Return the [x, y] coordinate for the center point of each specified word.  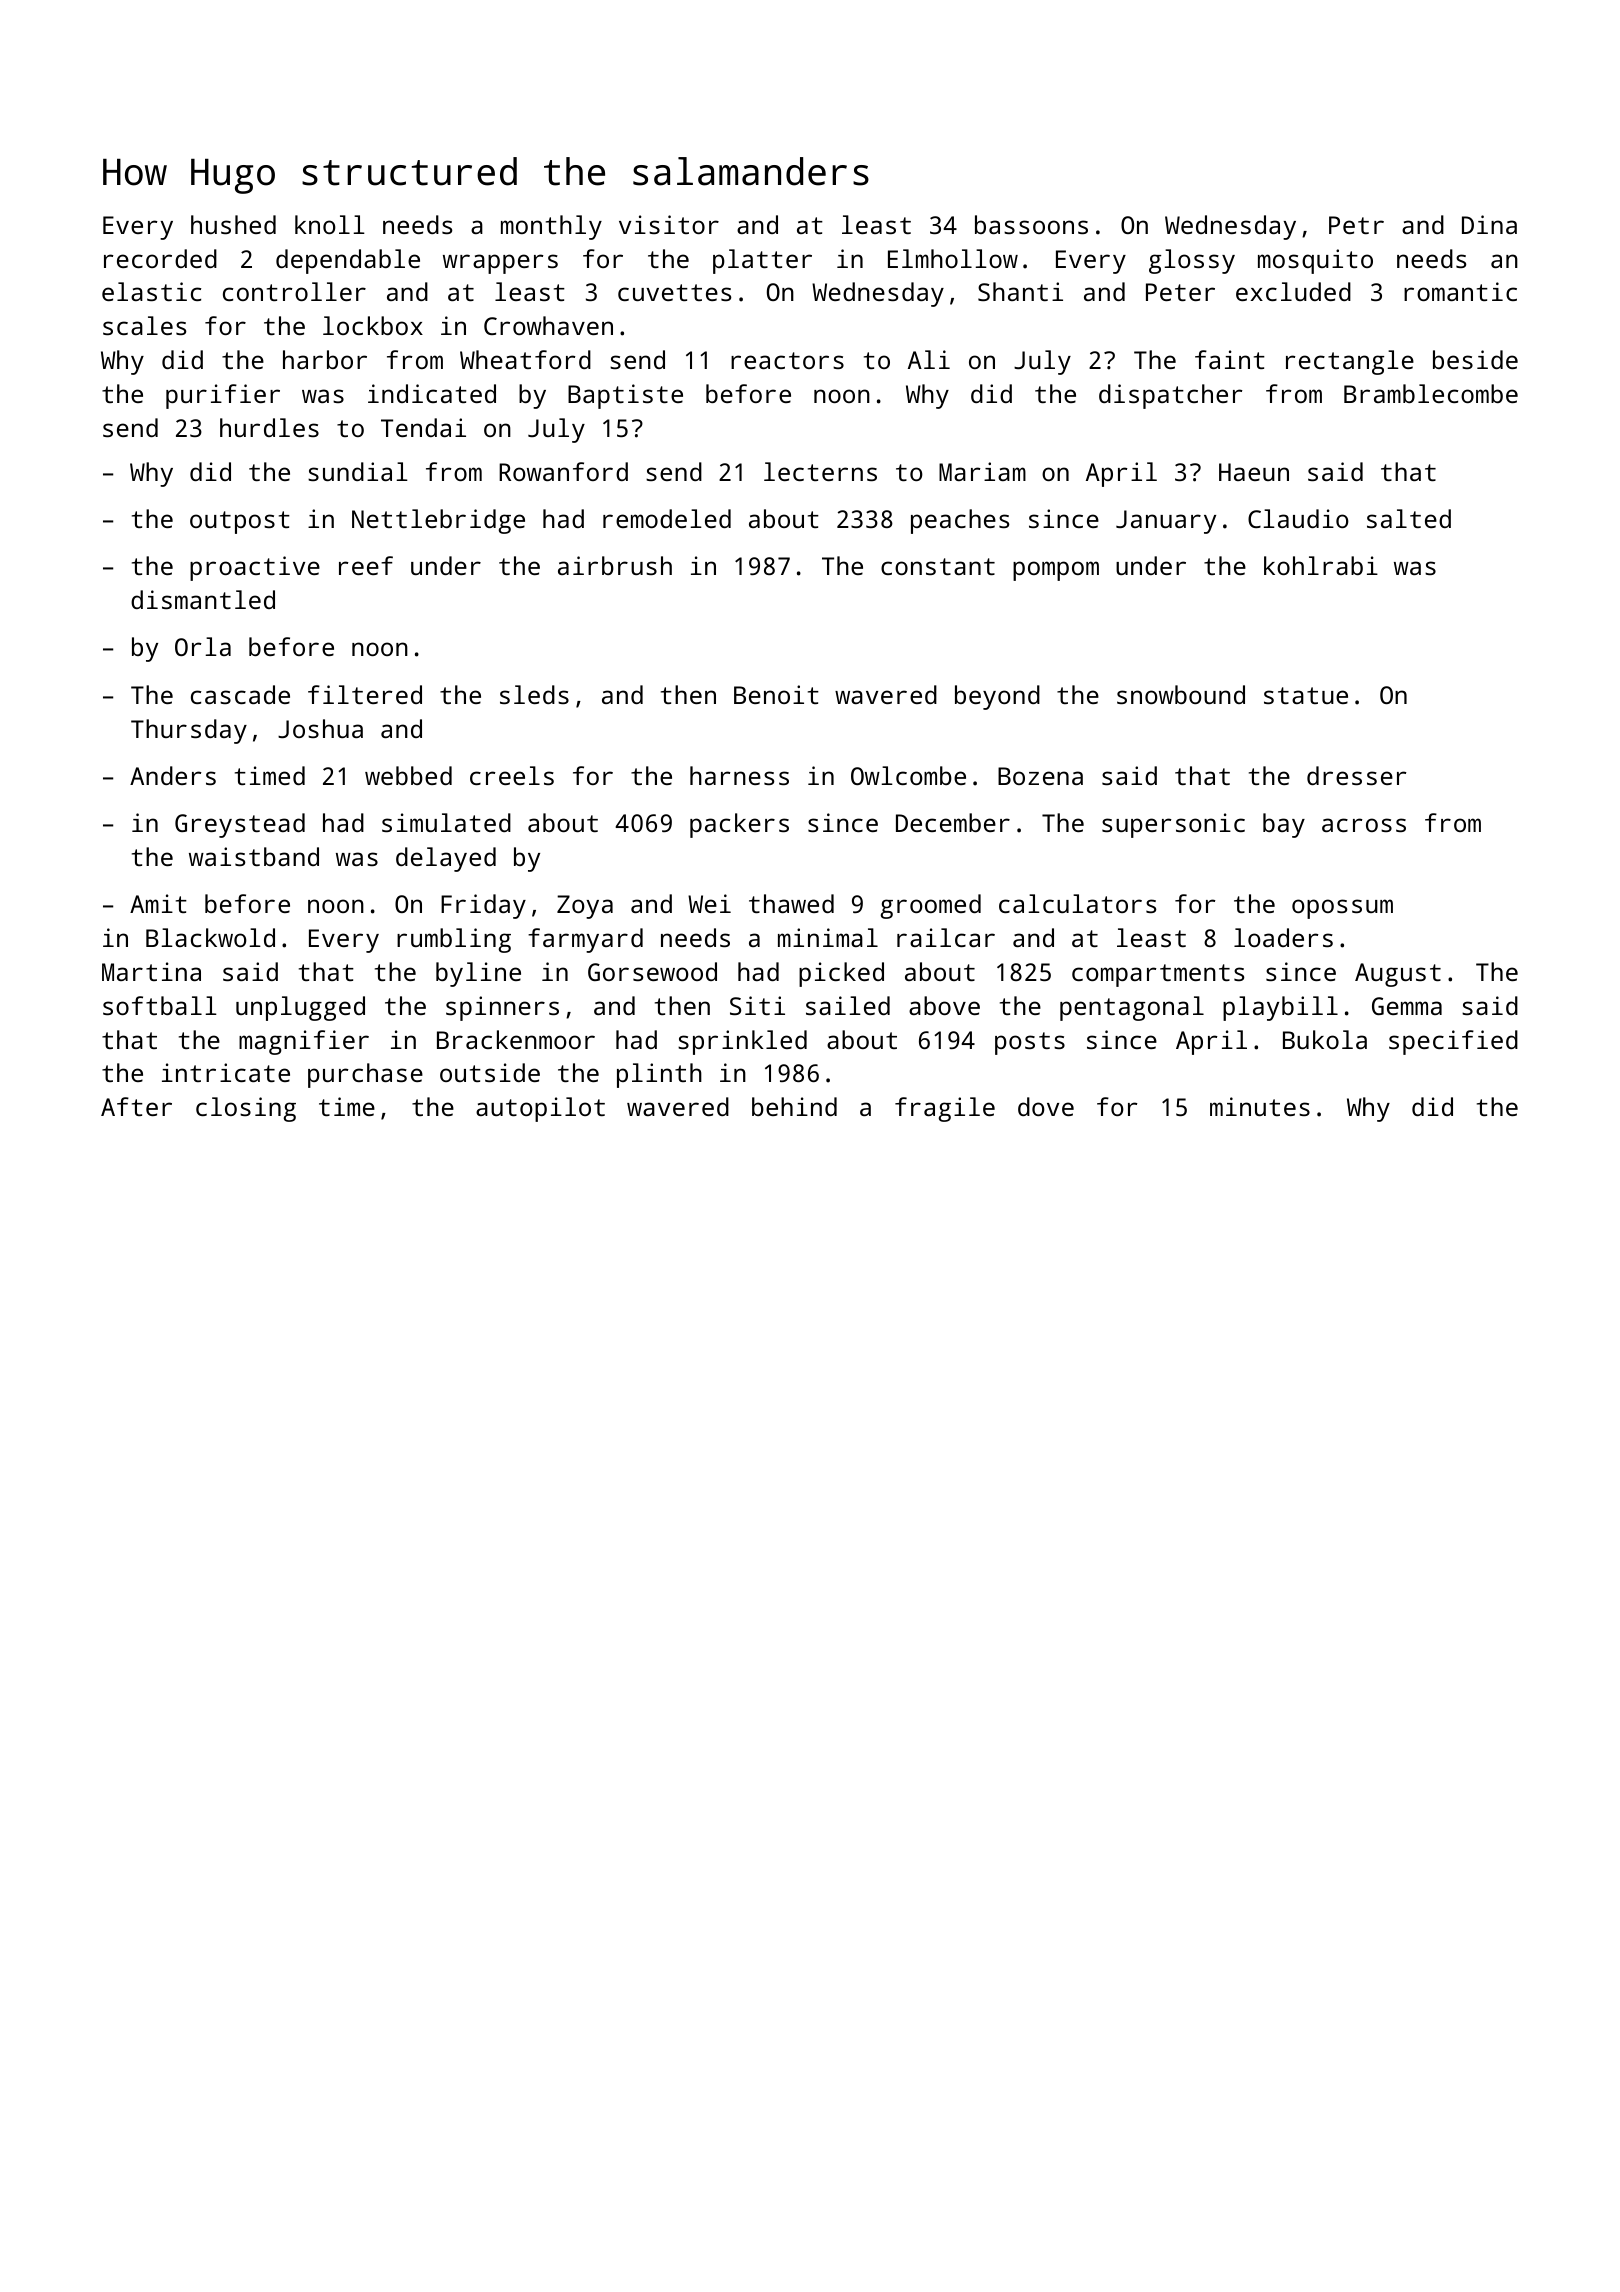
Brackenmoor [516, 1039]
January [1166, 522]
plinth [659, 1075]
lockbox [373, 325]
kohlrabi [1321, 565]
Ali [929, 359]
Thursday [189, 731]
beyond [997, 697]
